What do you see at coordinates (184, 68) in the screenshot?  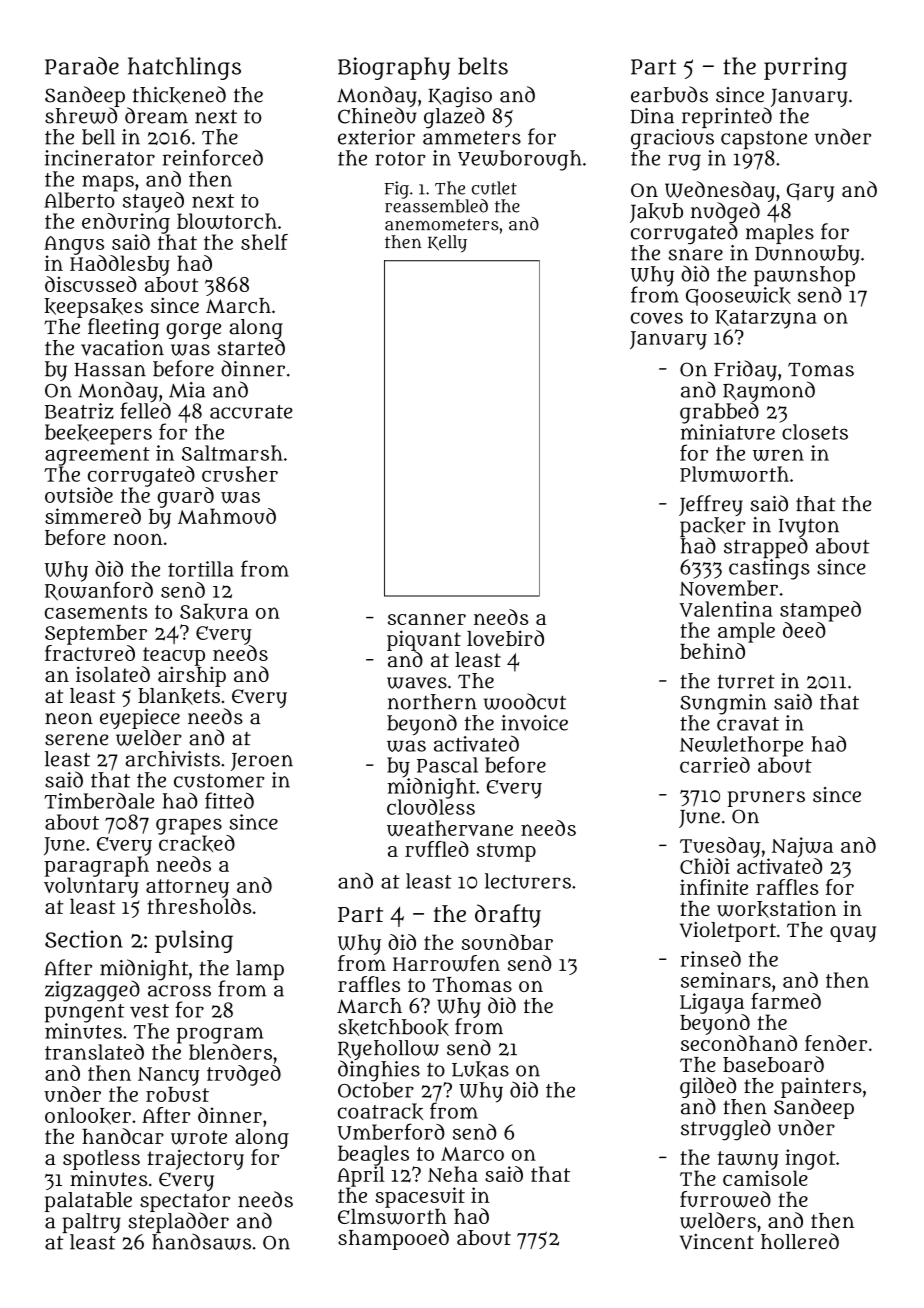 I see `hatchlings` at bounding box center [184, 68].
